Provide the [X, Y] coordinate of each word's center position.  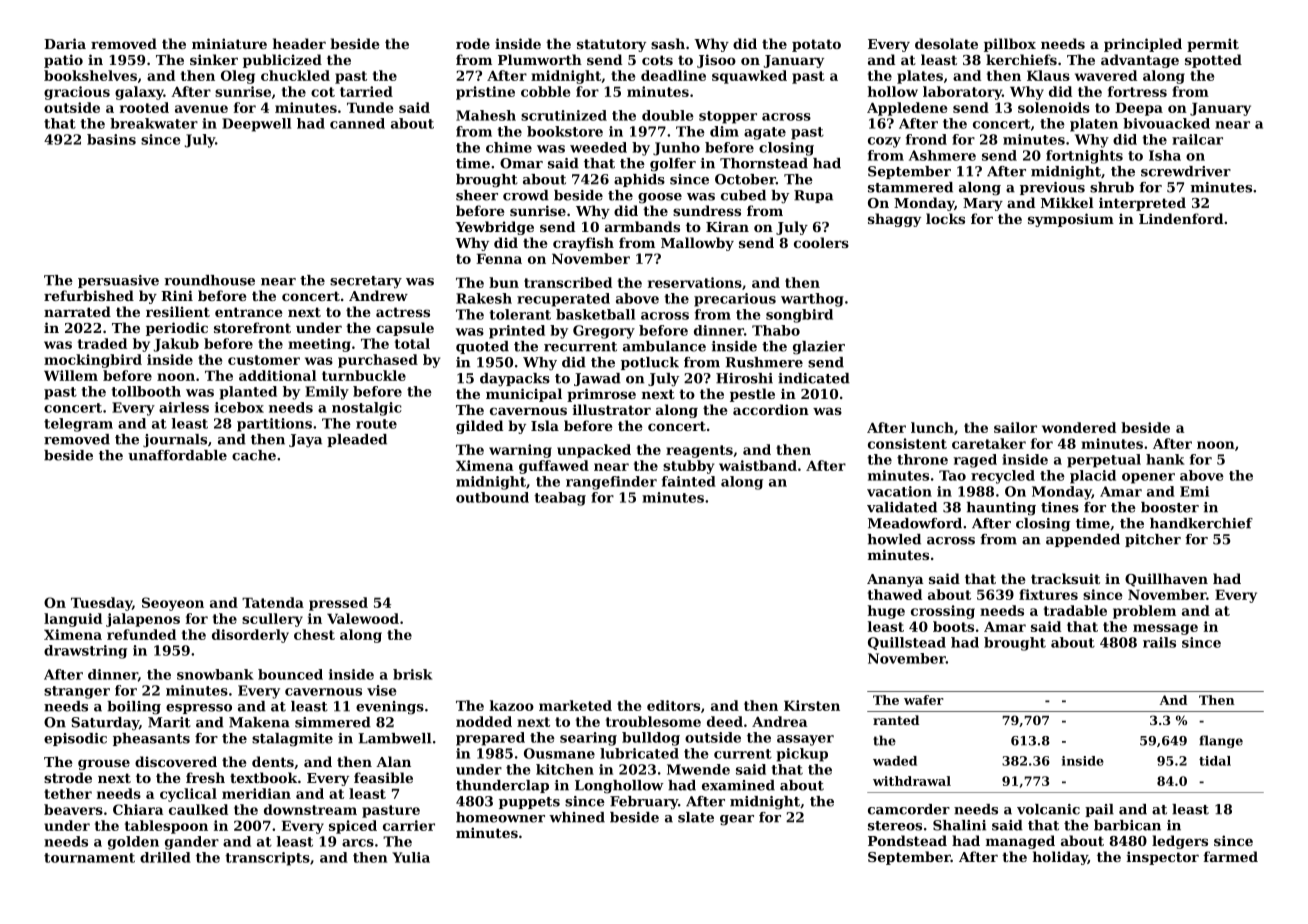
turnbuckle [364, 375]
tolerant [520, 314]
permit [1213, 45]
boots [953, 626]
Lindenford [1181, 218]
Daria [65, 43]
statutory [611, 45]
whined [577, 817]
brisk [413, 674]
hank [1165, 459]
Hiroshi [744, 378]
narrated [77, 311]
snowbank [215, 674]
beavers [73, 809]
